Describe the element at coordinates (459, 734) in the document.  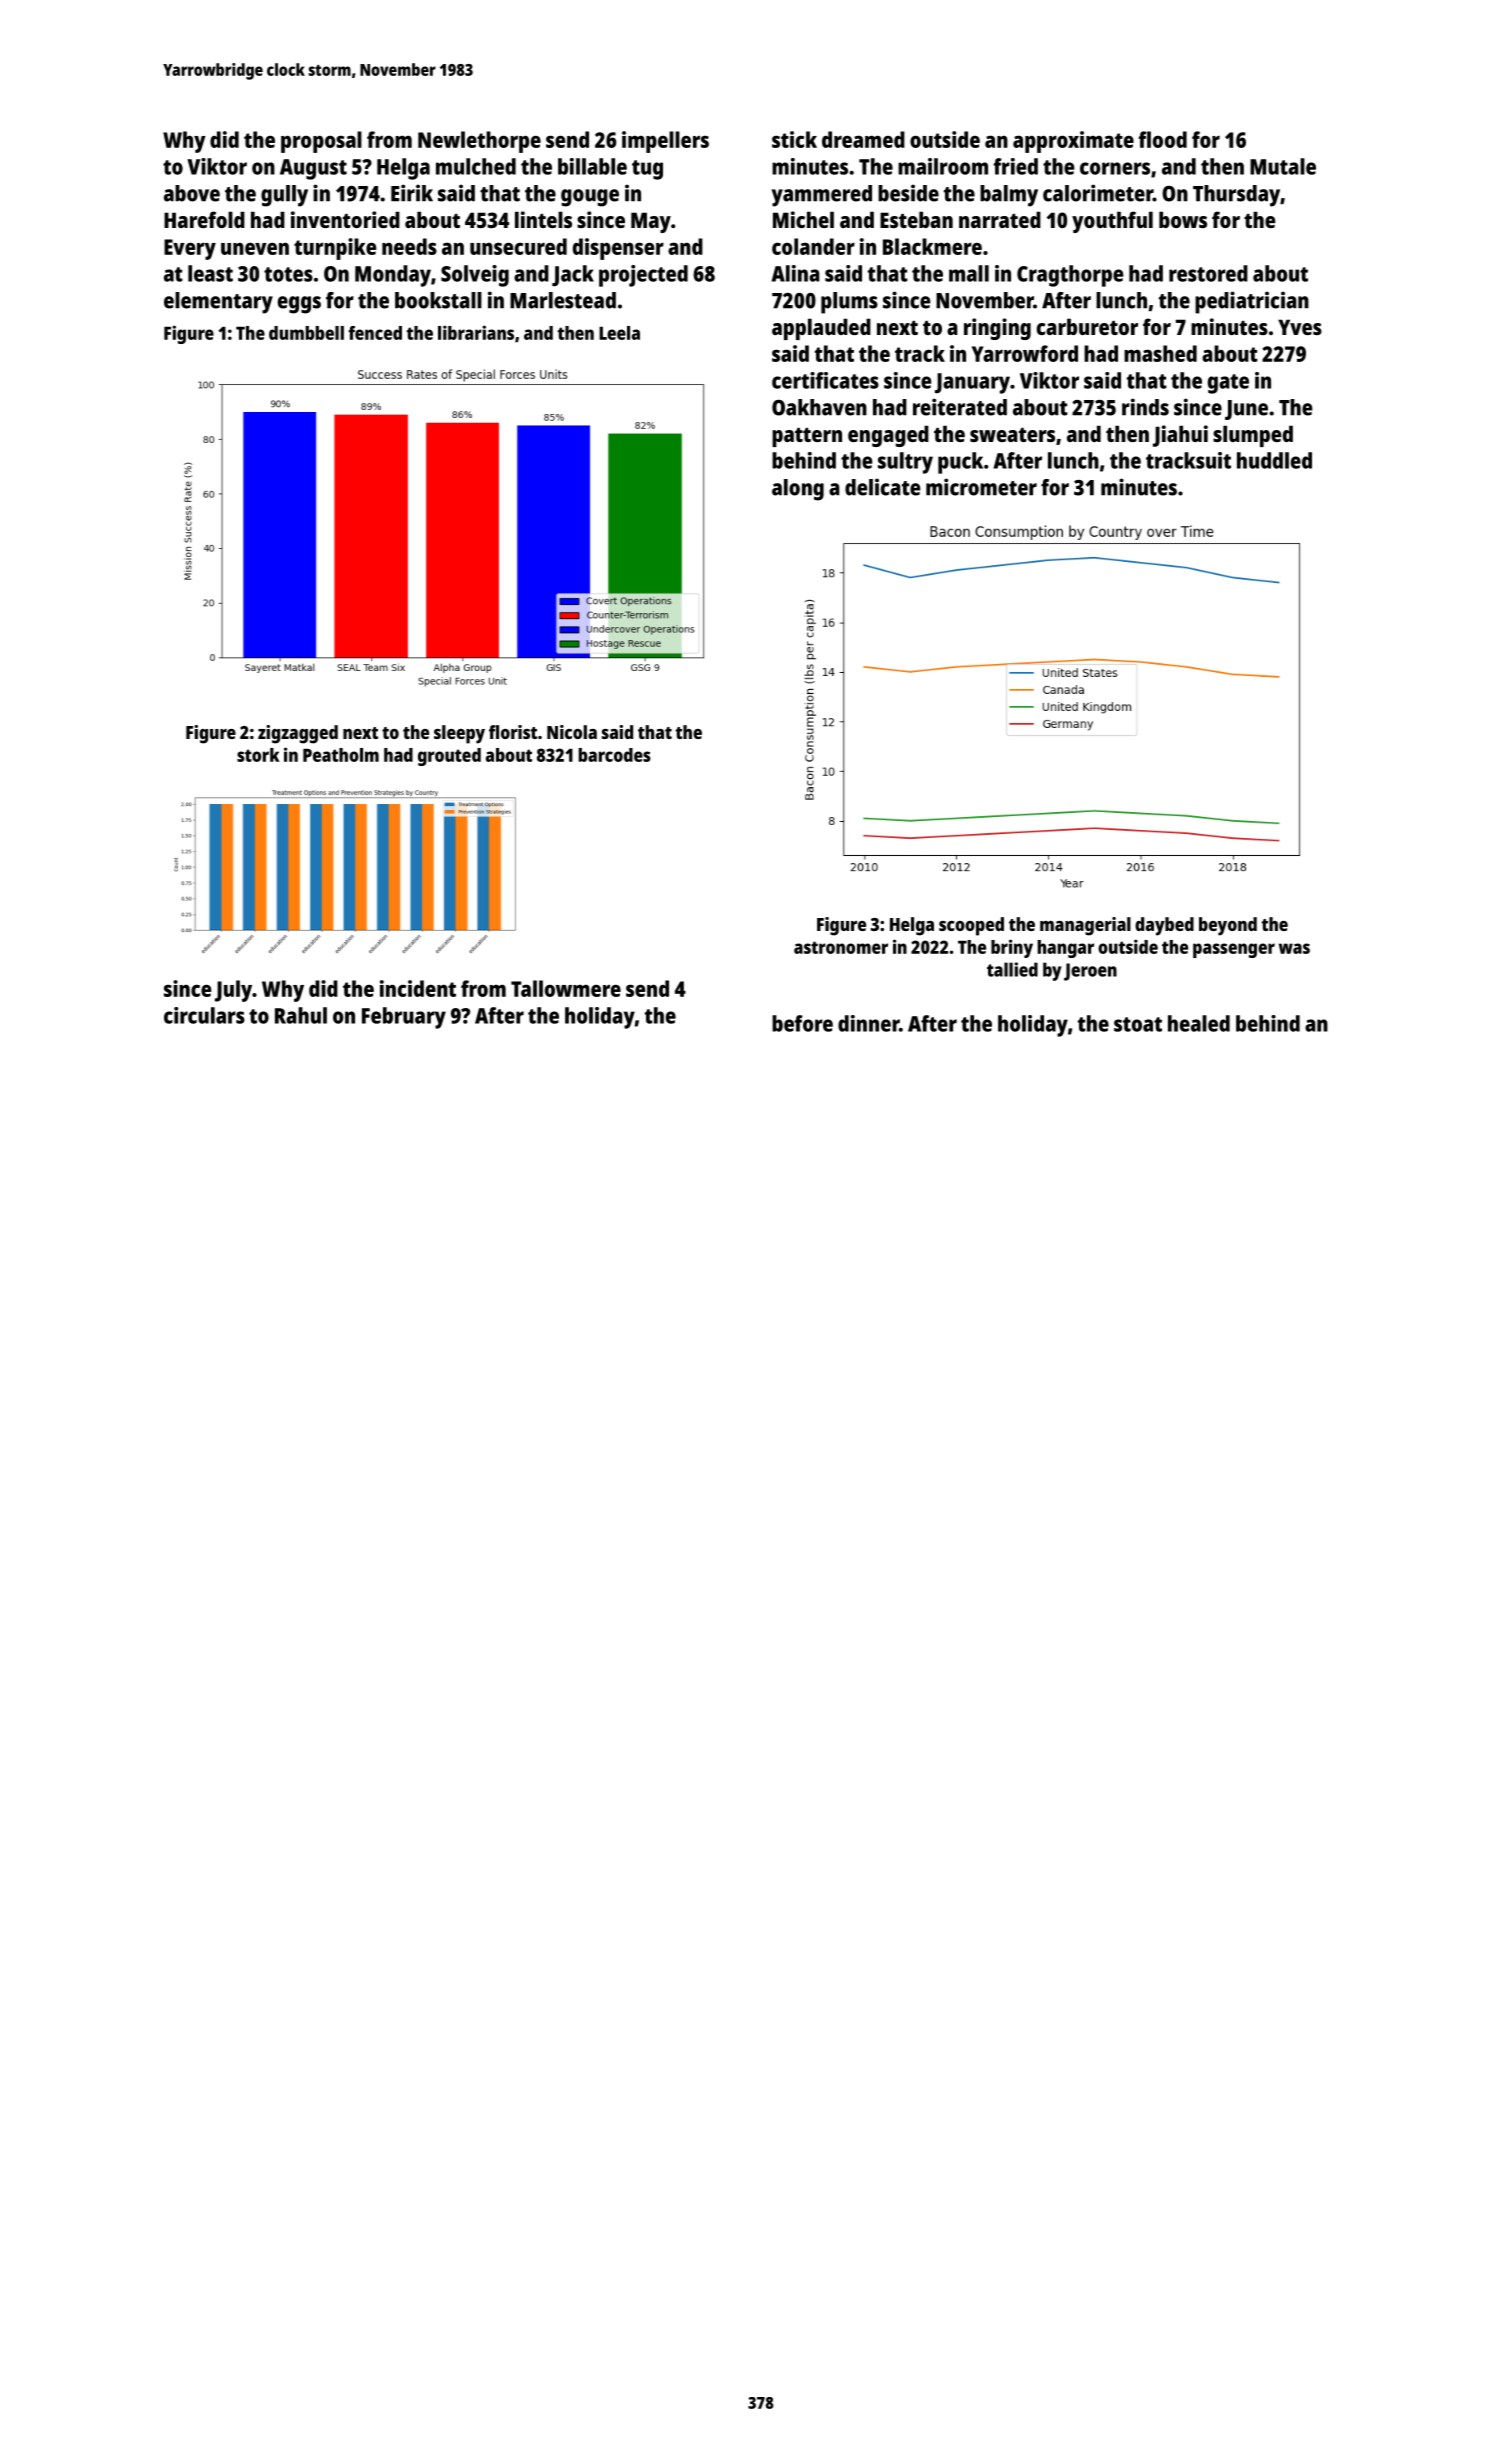
I see `sleepy` at that location.
